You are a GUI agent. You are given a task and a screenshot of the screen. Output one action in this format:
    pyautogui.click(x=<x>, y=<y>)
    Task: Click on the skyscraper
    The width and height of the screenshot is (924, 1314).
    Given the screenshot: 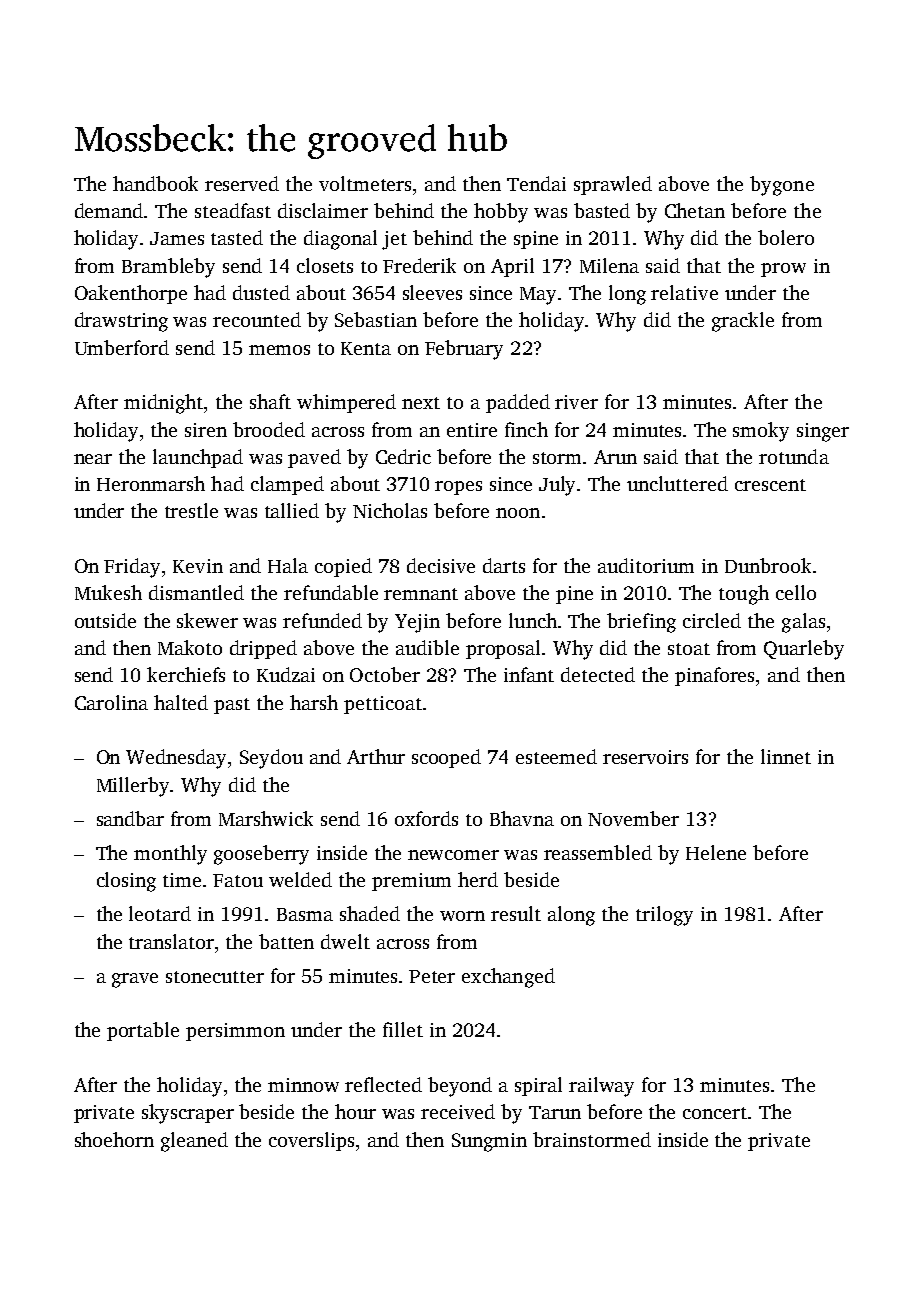 What is the action you would take?
    pyautogui.click(x=188, y=1114)
